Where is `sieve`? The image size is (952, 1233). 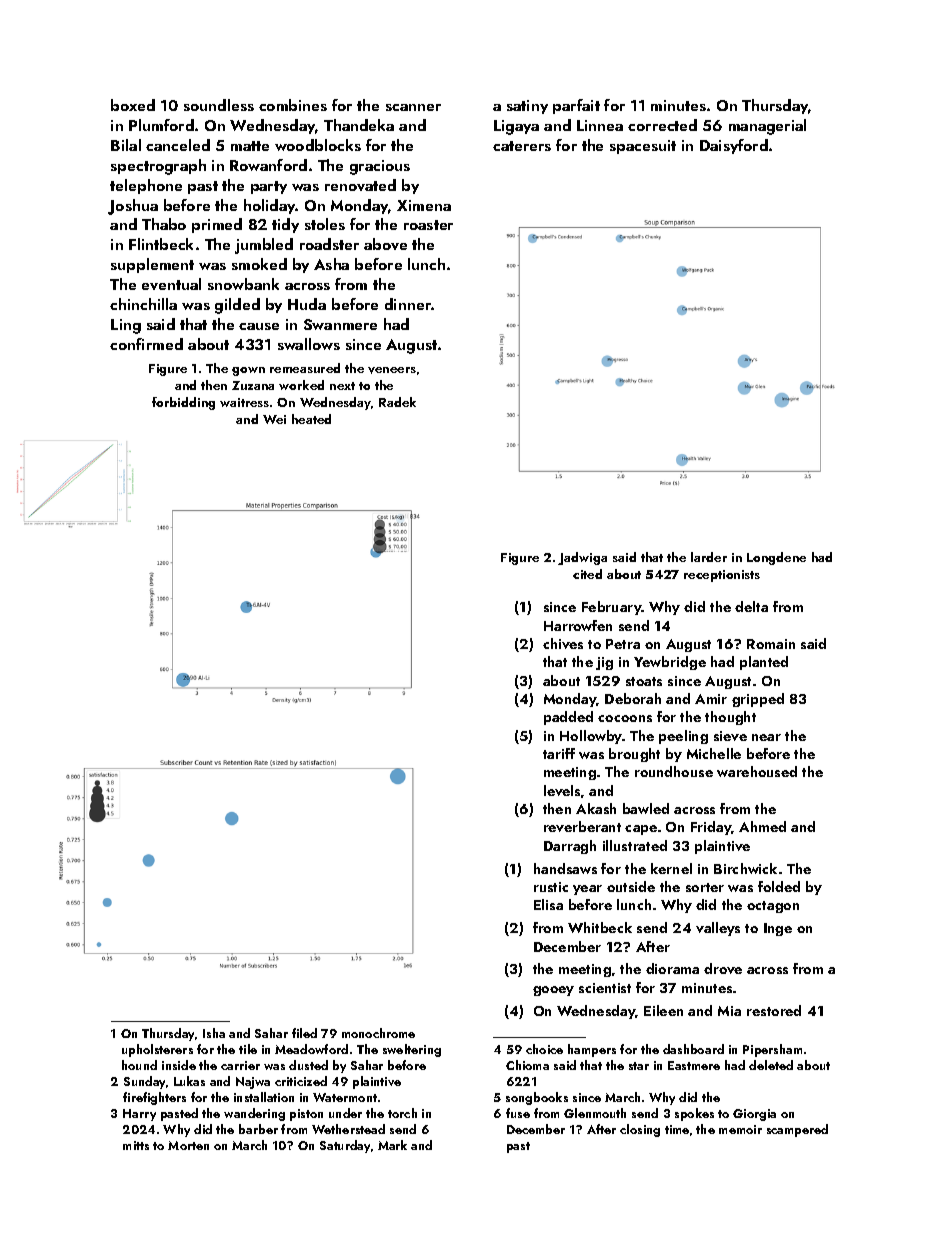 sieve is located at coordinates (730, 736).
